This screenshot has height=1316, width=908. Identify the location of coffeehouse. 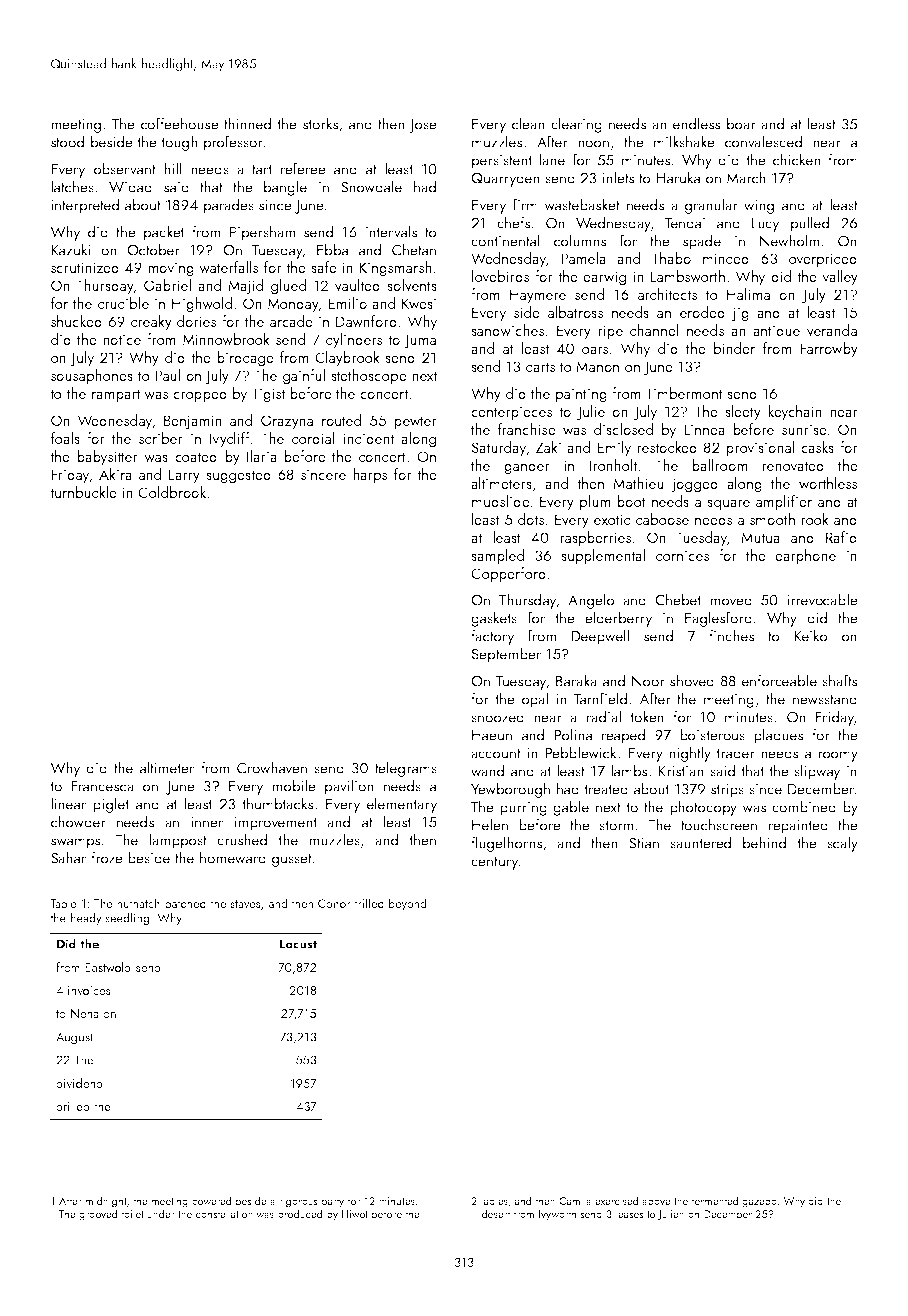
(180, 123).
